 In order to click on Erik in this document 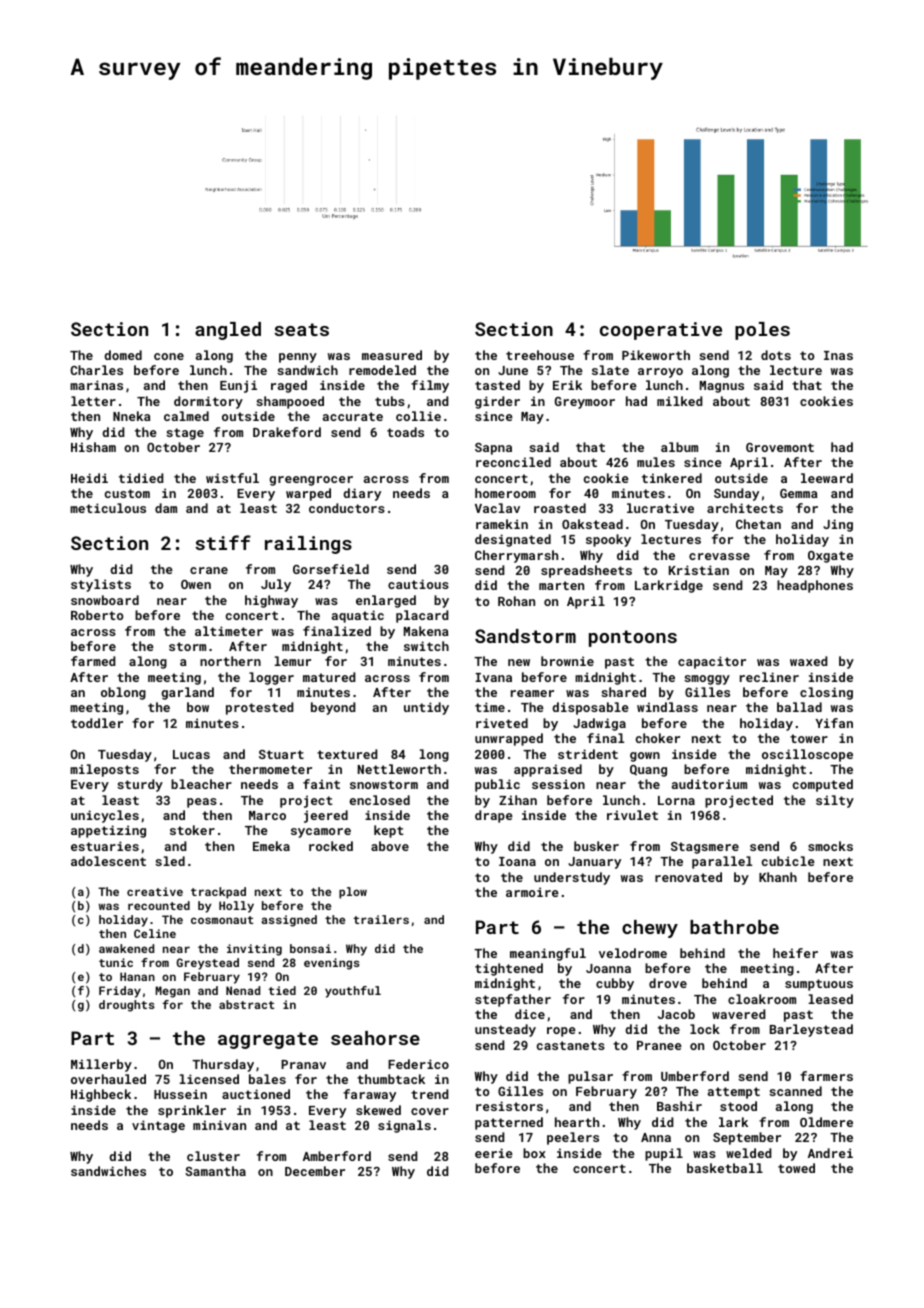, I will do `click(567, 385)`.
